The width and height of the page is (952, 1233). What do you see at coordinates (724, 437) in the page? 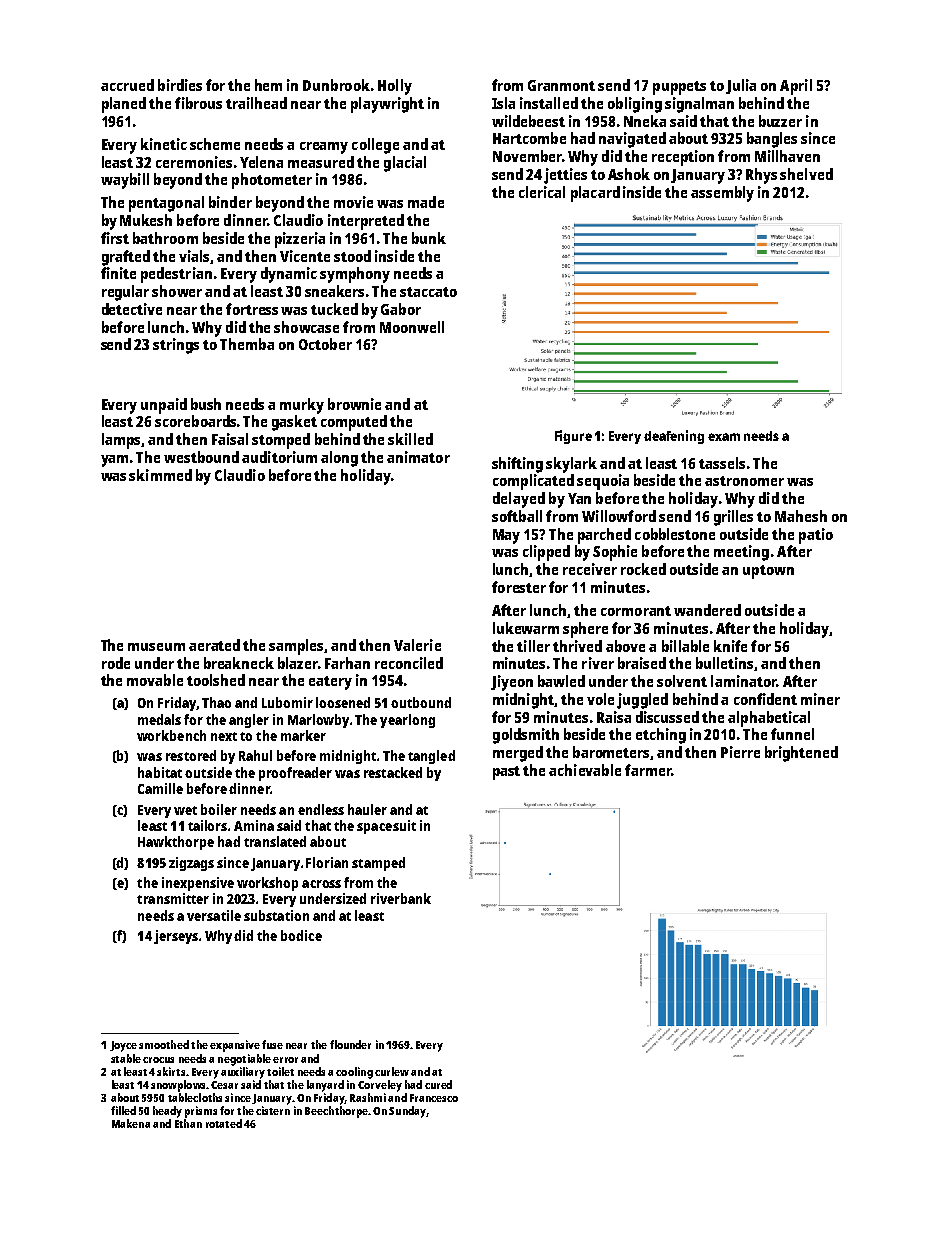
I see `exam` at bounding box center [724, 437].
